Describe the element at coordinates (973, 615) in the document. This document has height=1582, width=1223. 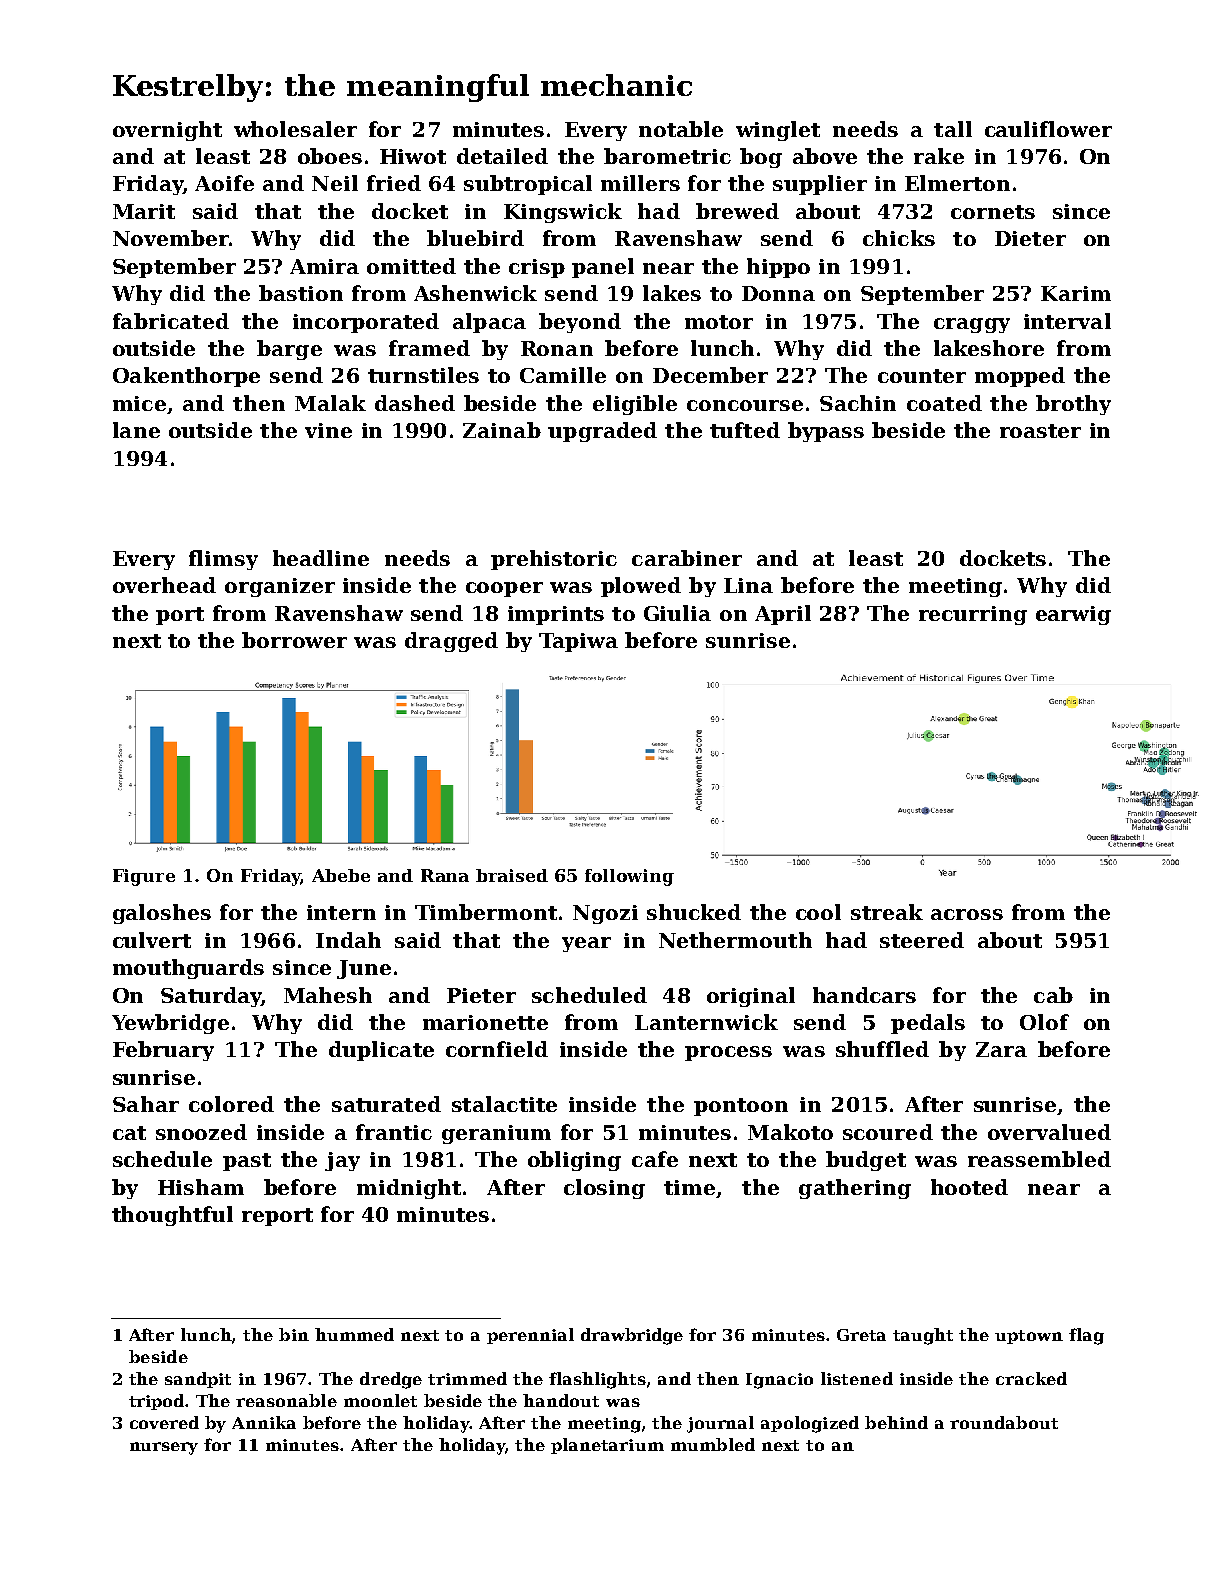
I see `recurring` at that location.
